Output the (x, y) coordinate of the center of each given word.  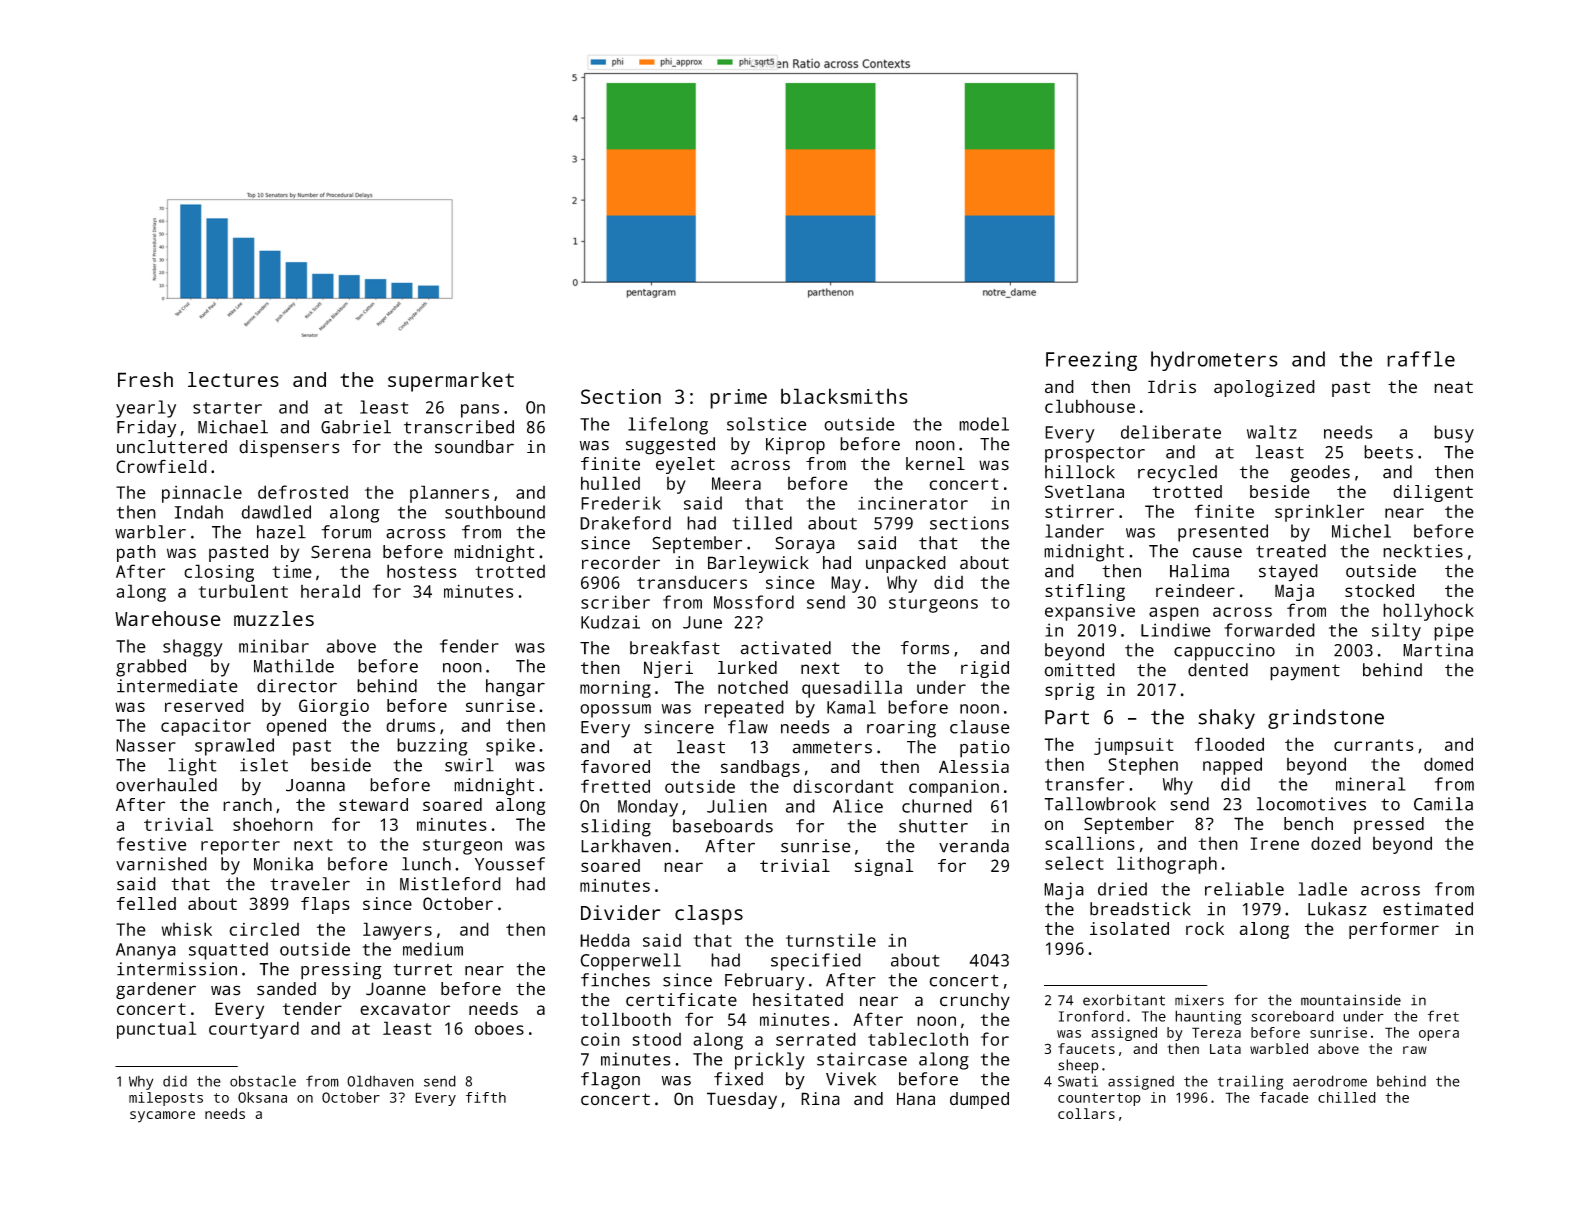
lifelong (668, 426)
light (192, 767)
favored (615, 766)
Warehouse (168, 619)
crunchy (975, 1001)
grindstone (1326, 719)
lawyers (397, 931)
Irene (1275, 843)
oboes (499, 1028)
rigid (985, 669)
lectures (233, 379)
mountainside (1351, 1000)
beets (1388, 452)
